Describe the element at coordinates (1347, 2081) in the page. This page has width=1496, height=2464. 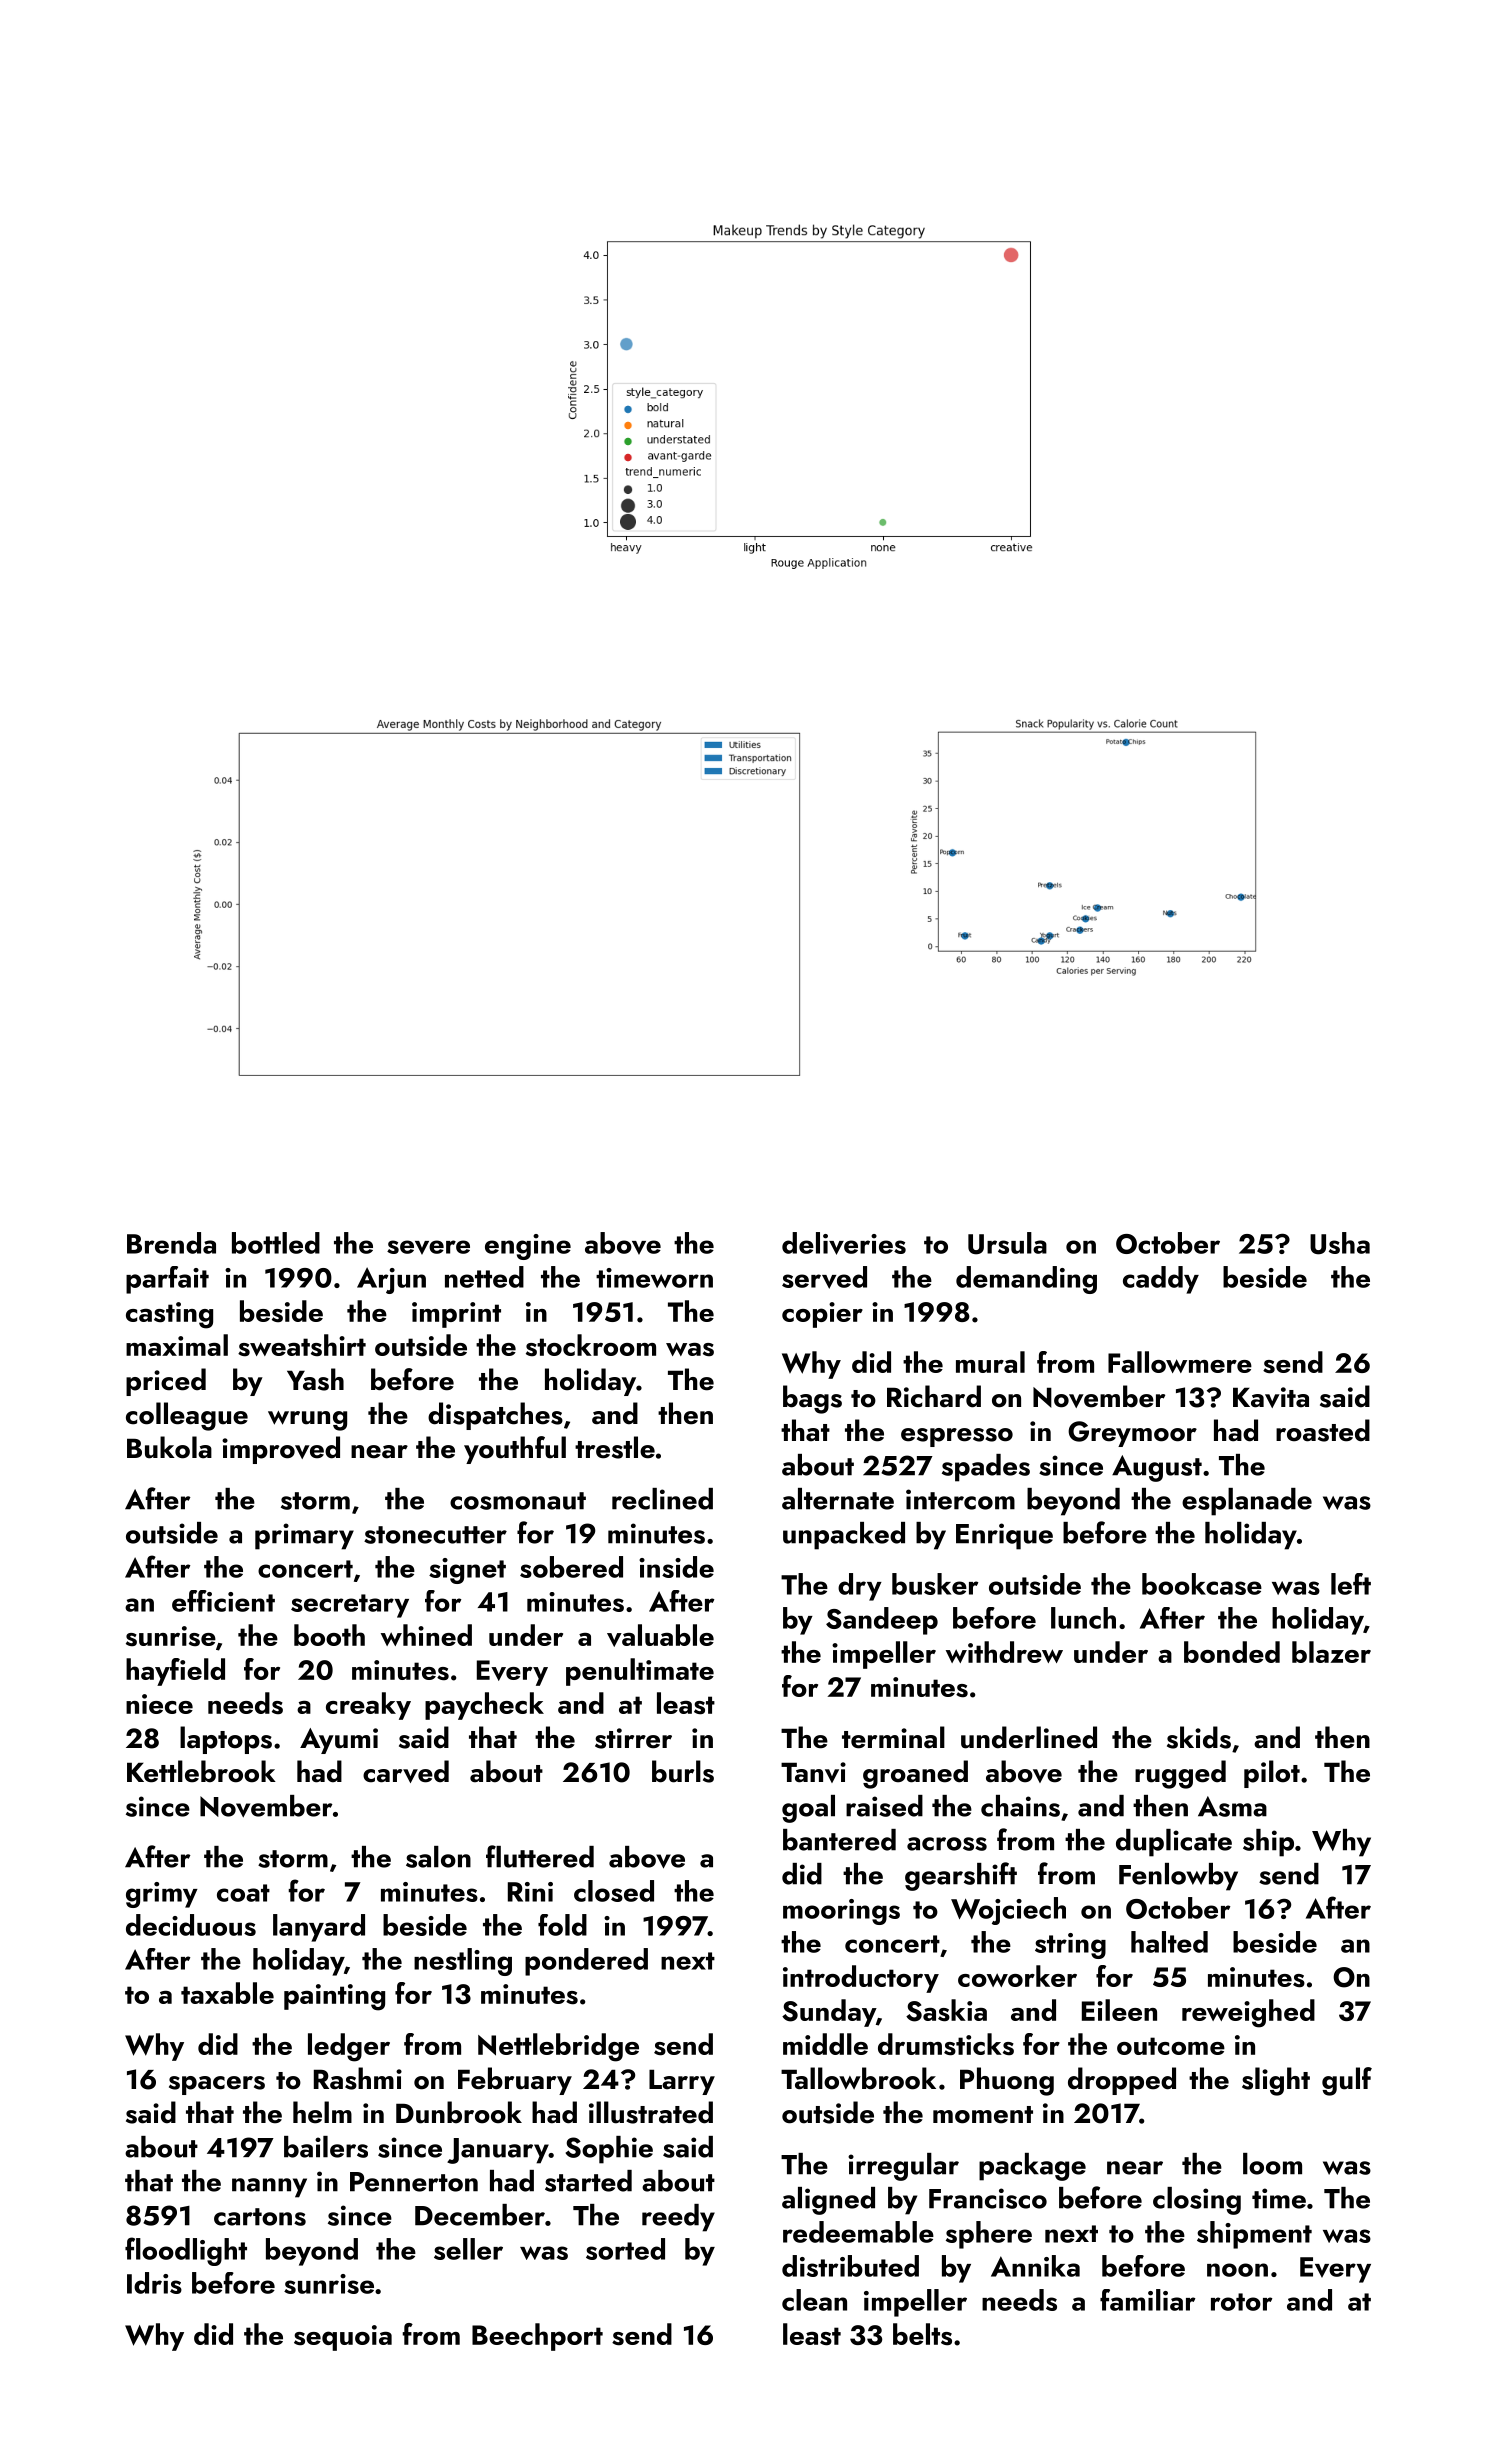
I see `gulf` at that location.
